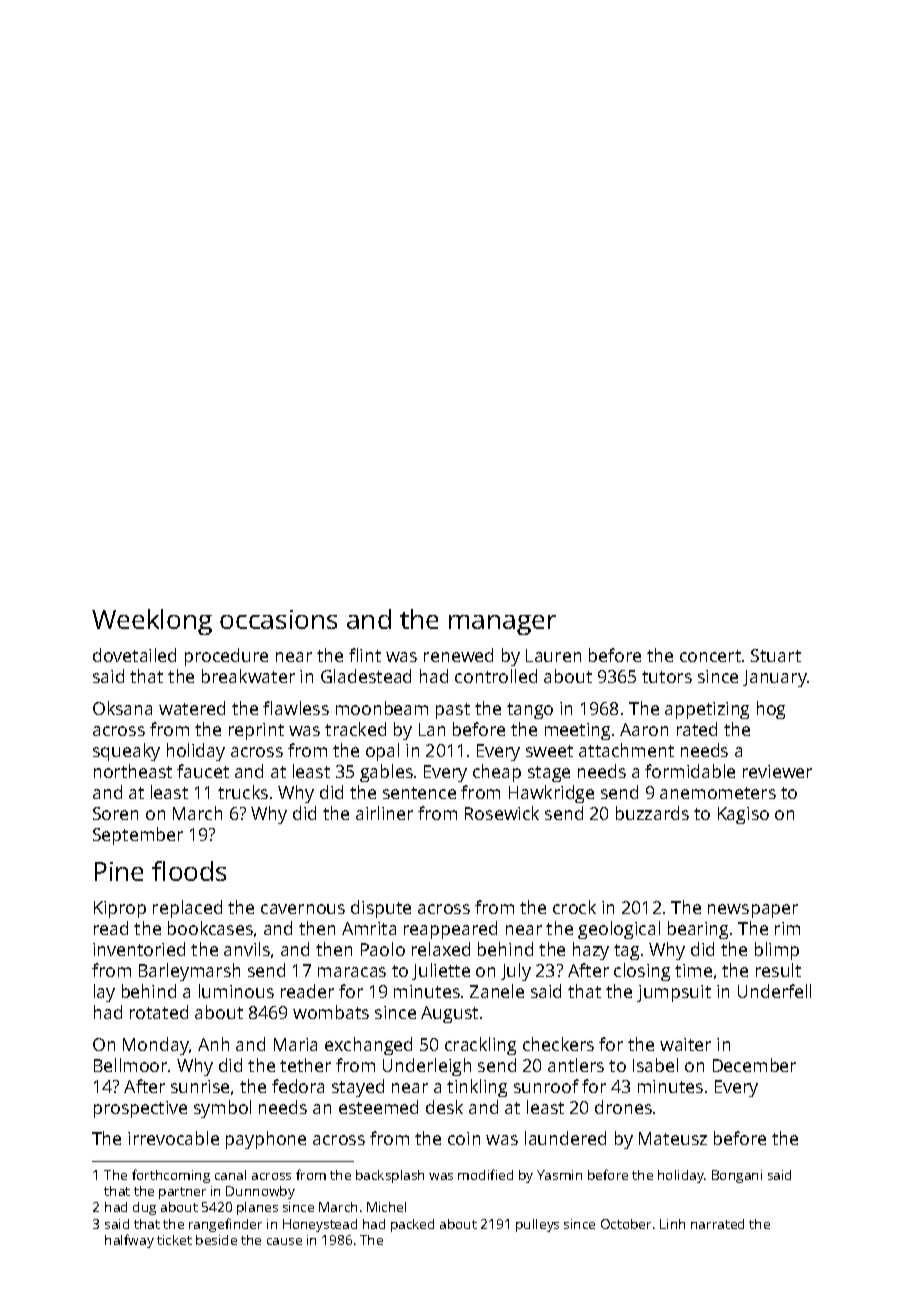 The image size is (908, 1316). I want to click on forthcoming, so click(171, 1176).
